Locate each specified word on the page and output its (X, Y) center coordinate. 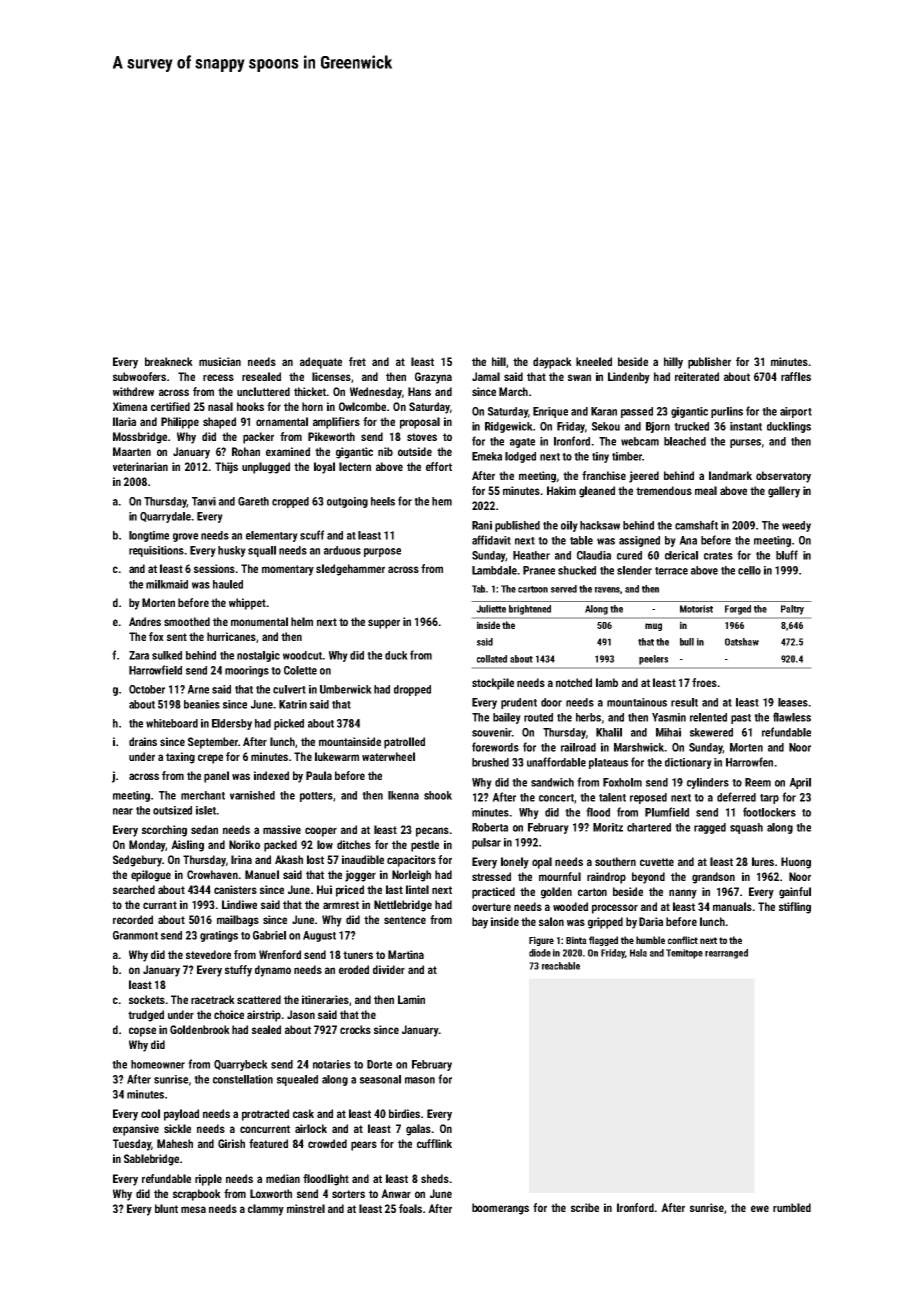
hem (442, 501)
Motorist (696, 609)
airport (796, 412)
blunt (166, 1208)
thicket (310, 391)
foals (410, 1208)
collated (492, 659)
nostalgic (258, 656)
